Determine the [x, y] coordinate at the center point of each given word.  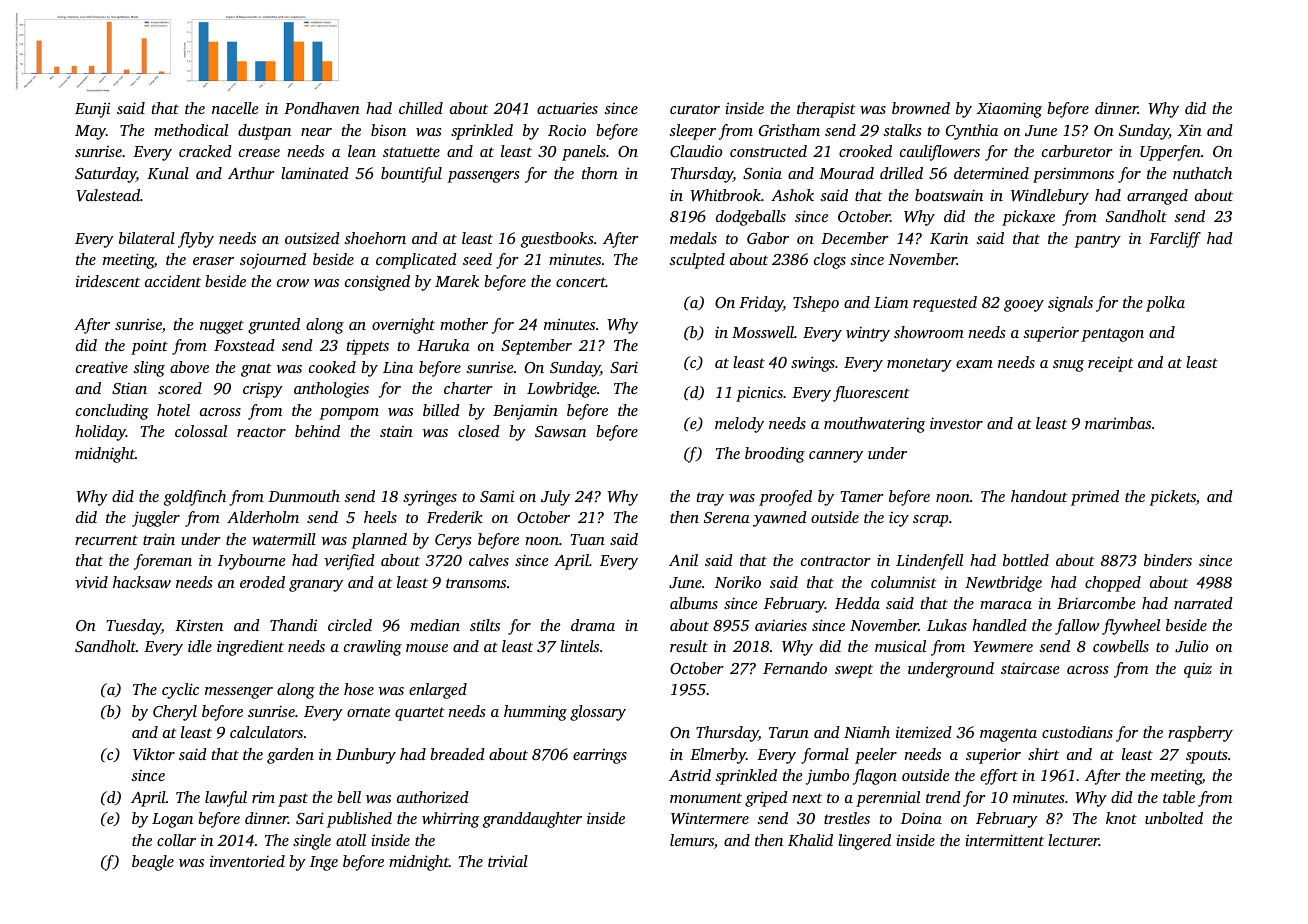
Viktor [154, 754]
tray [710, 499]
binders [1168, 560]
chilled [421, 108]
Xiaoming [1009, 110]
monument [706, 798]
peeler [876, 756]
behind [317, 431]
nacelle [235, 108]
